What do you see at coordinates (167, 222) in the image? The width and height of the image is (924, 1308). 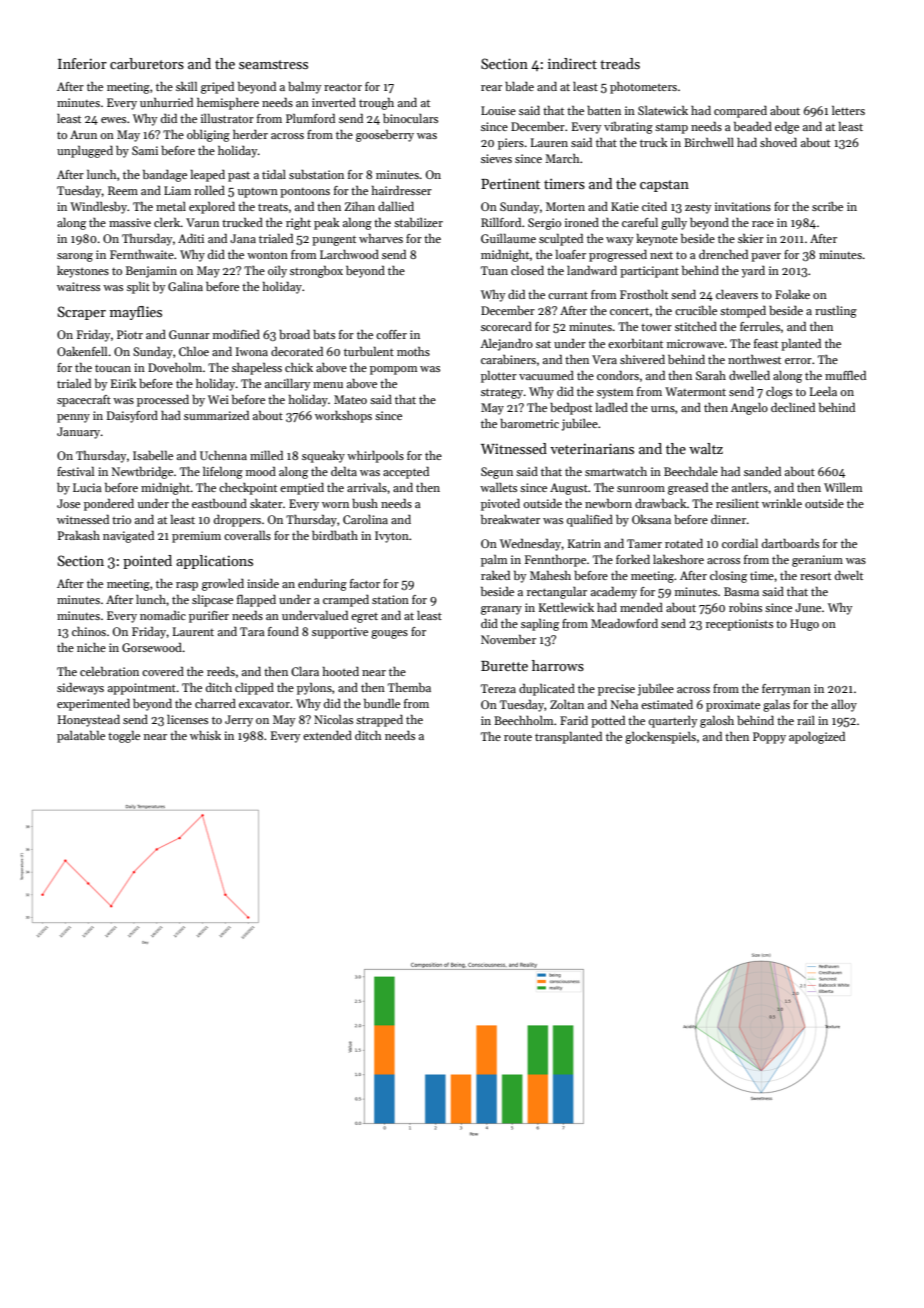 I see `clerk` at bounding box center [167, 222].
